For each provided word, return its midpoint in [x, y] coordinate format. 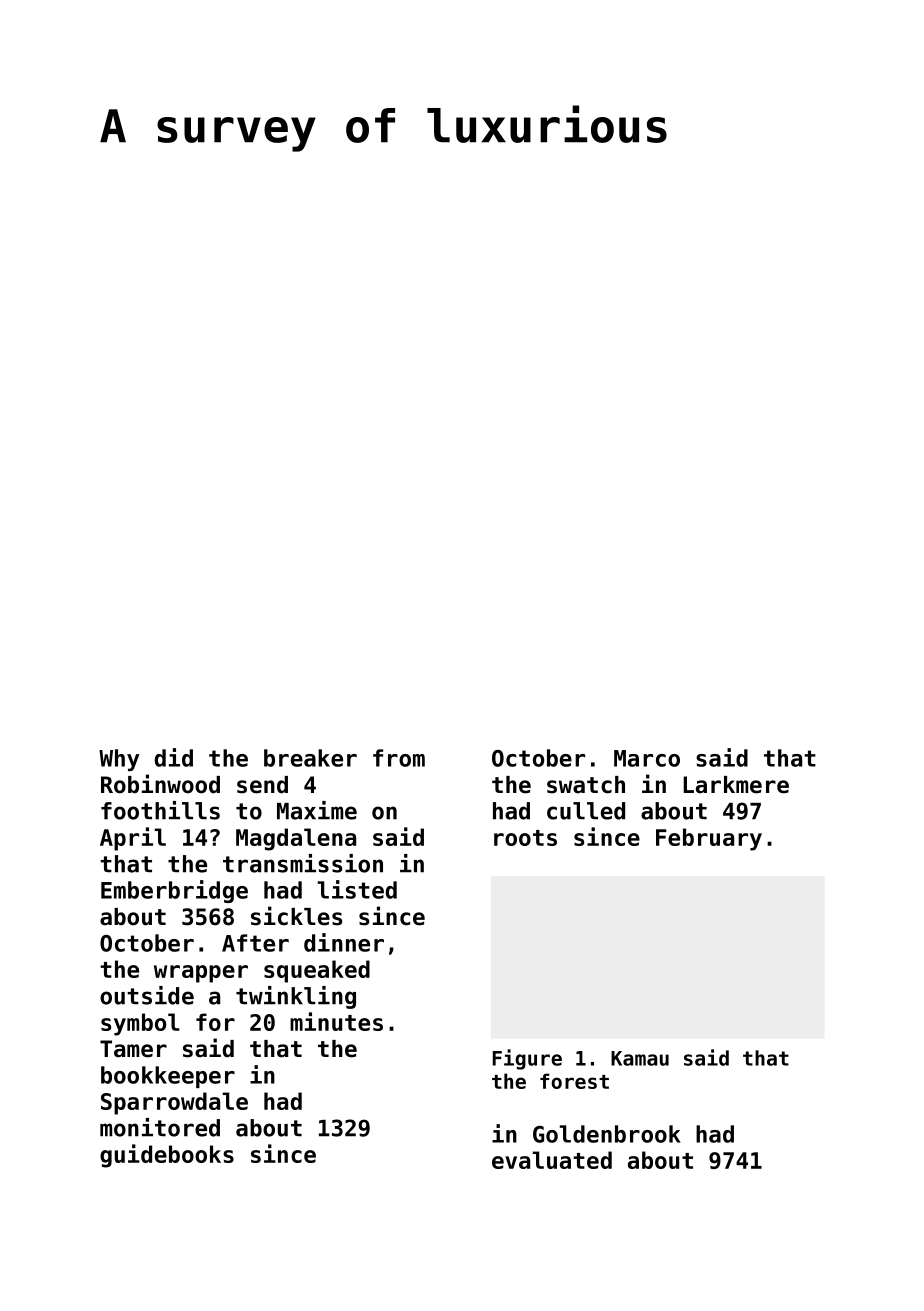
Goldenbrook [607, 1134]
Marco [647, 758]
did [174, 757]
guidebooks [167, 1156]
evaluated [552, 1160]
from [399, 758]
